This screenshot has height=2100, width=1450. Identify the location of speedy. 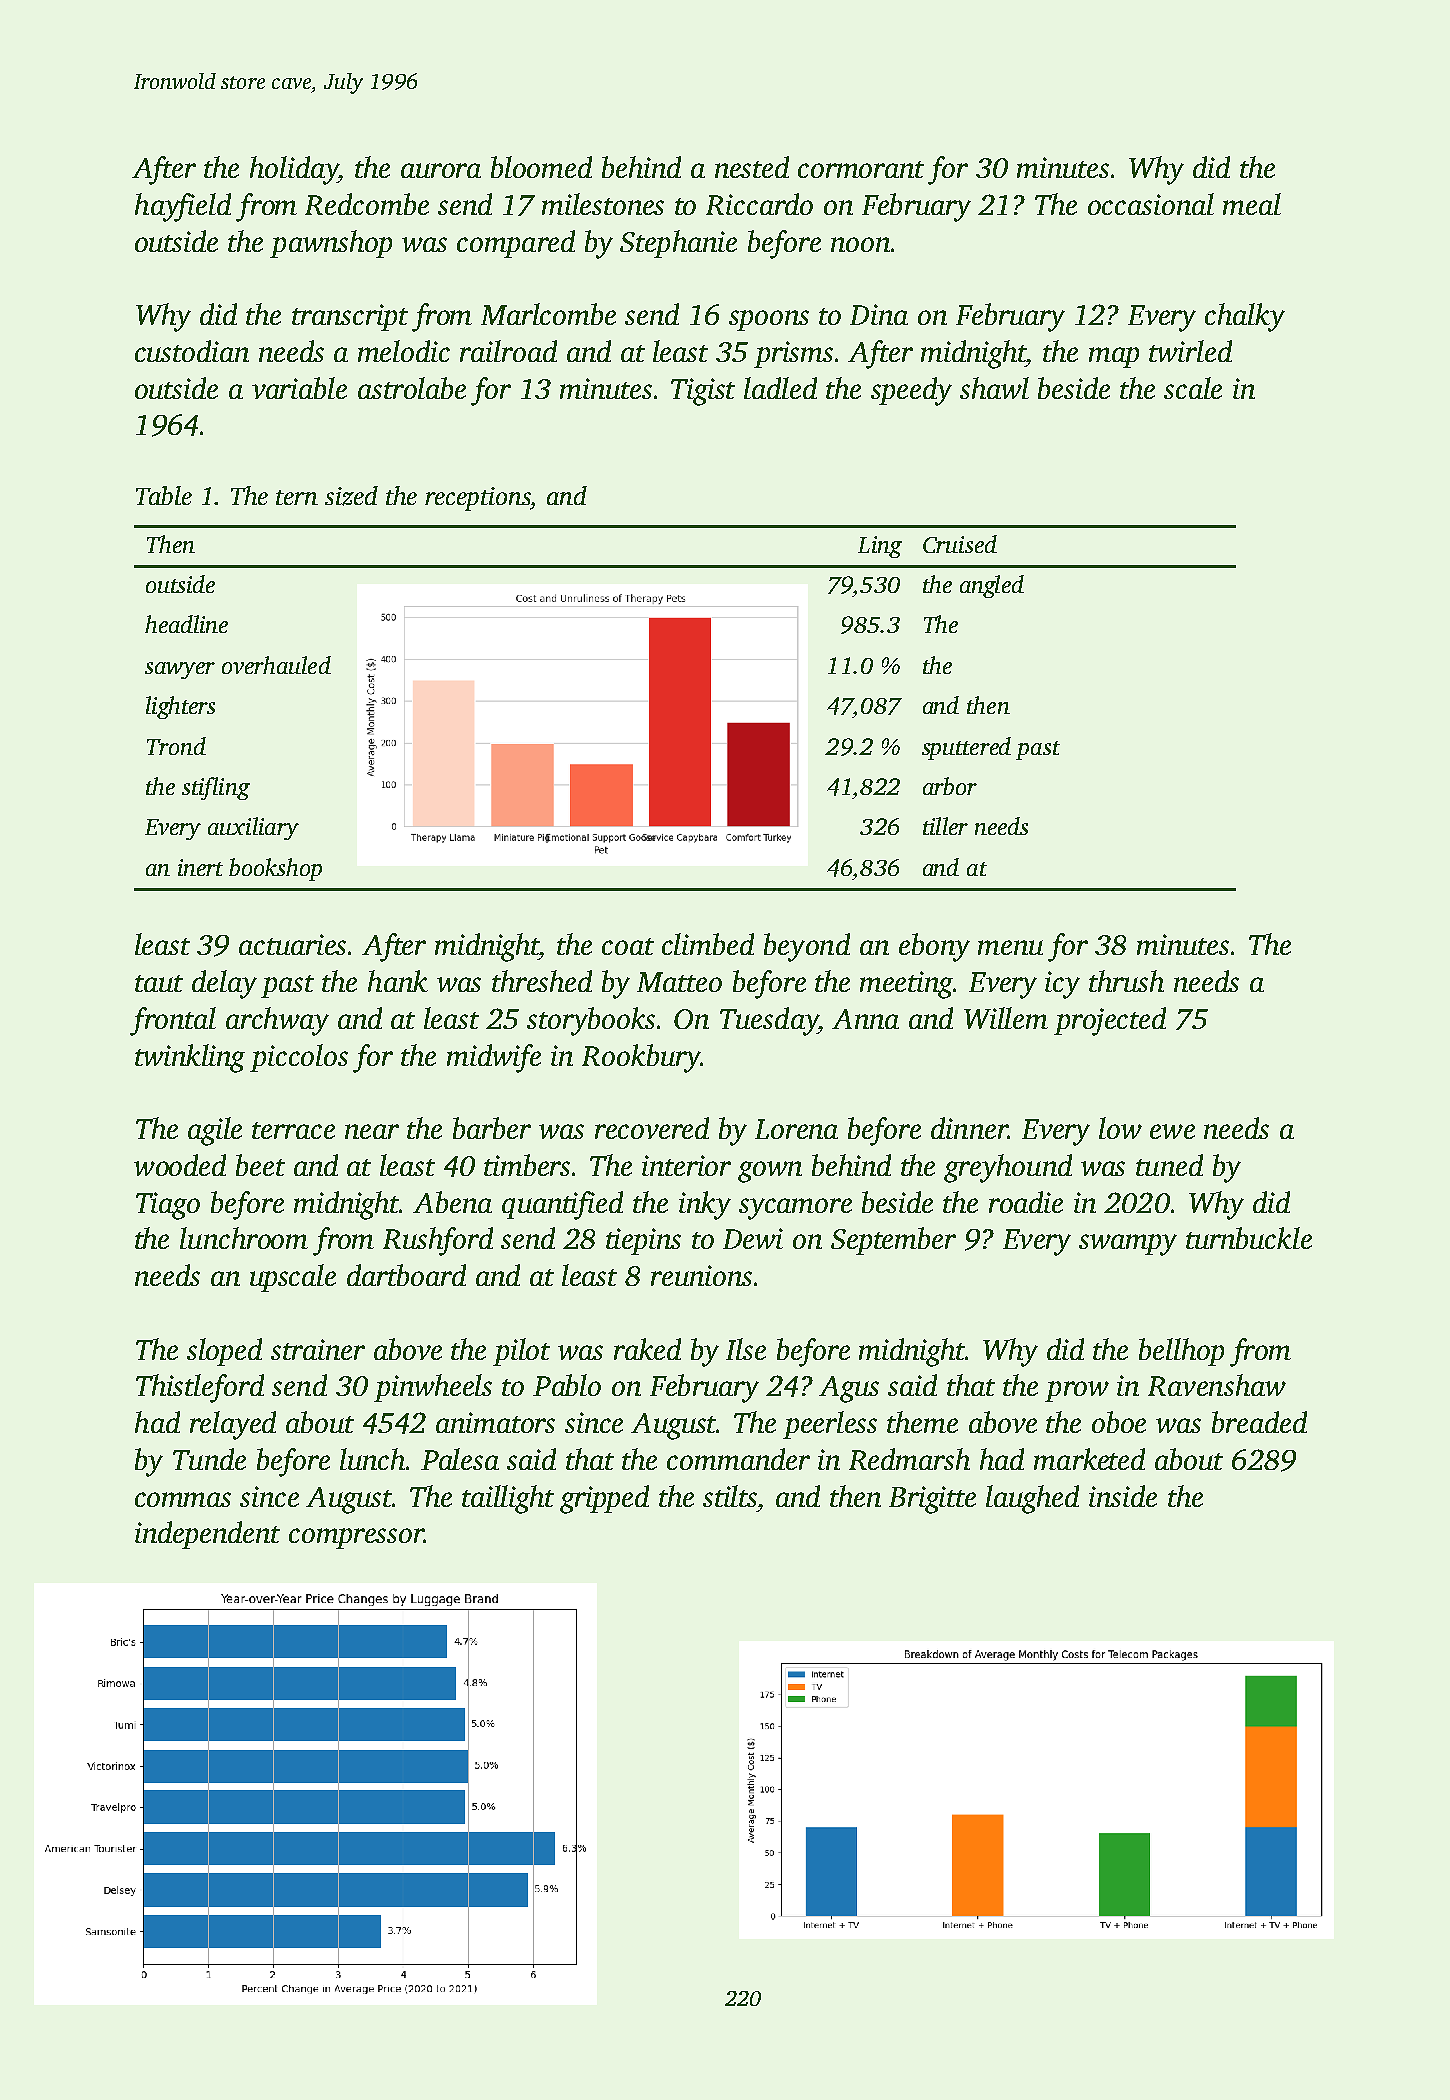
(911, 391).
